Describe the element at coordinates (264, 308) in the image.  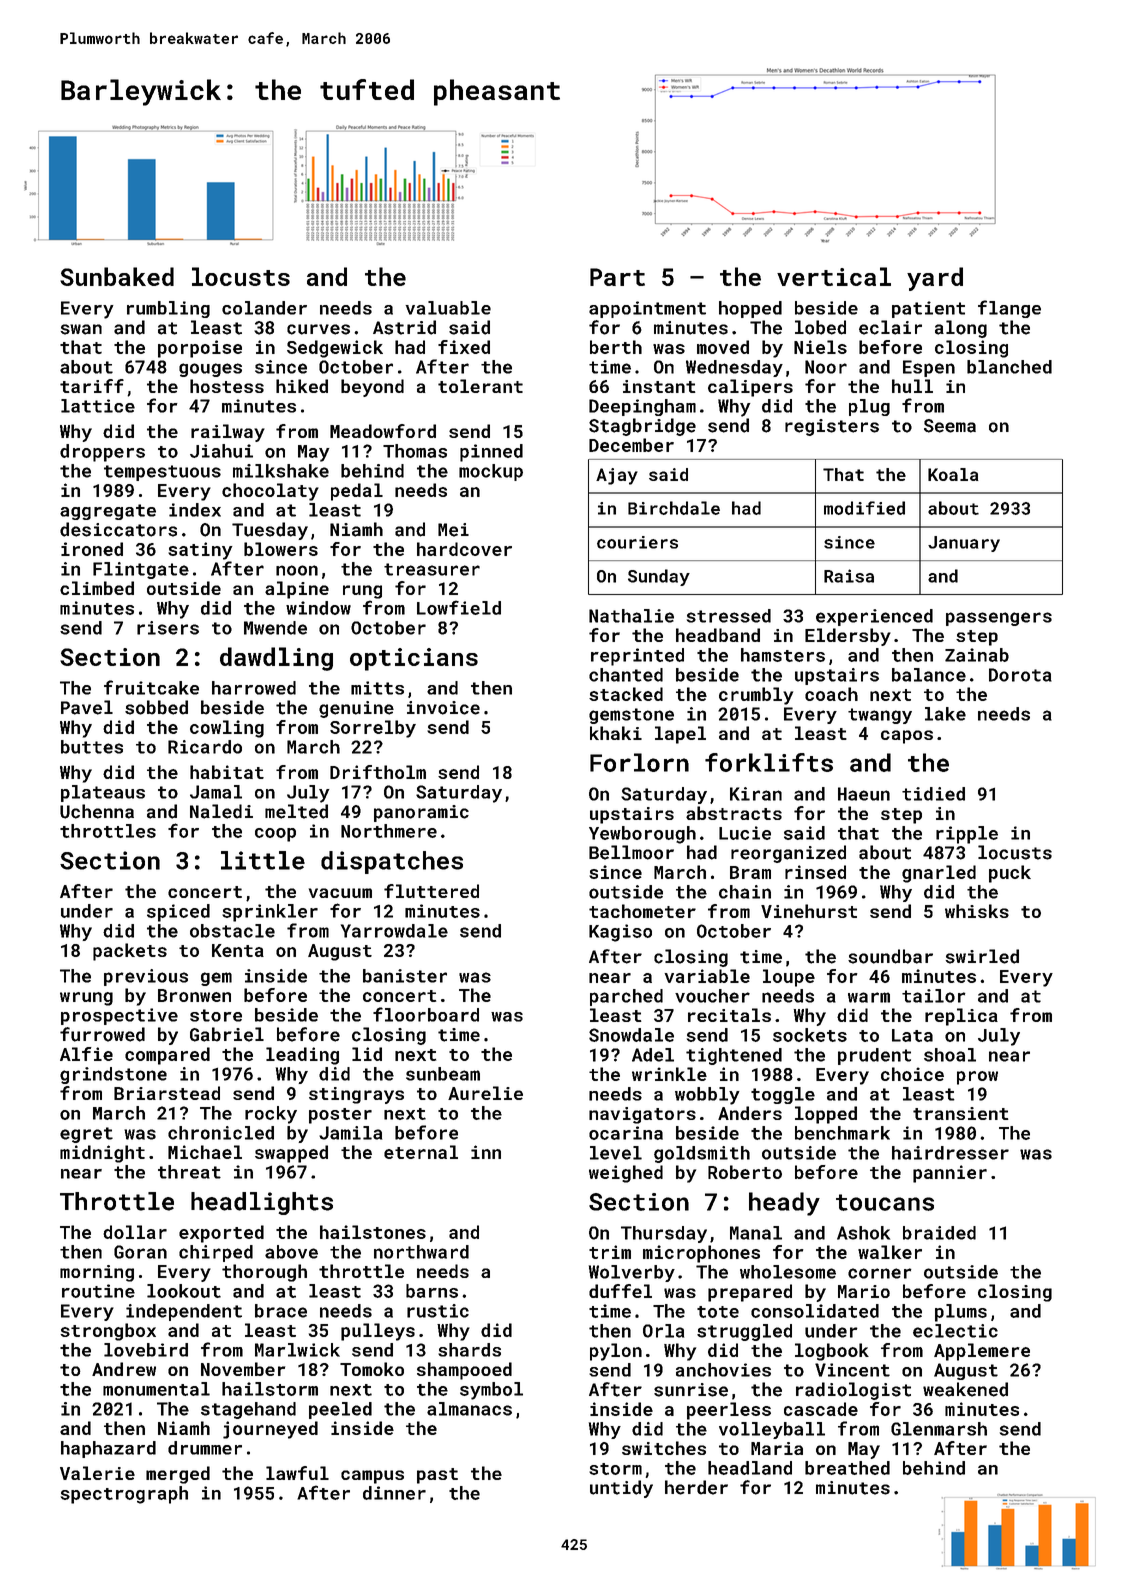
I see `colander` at that location.
